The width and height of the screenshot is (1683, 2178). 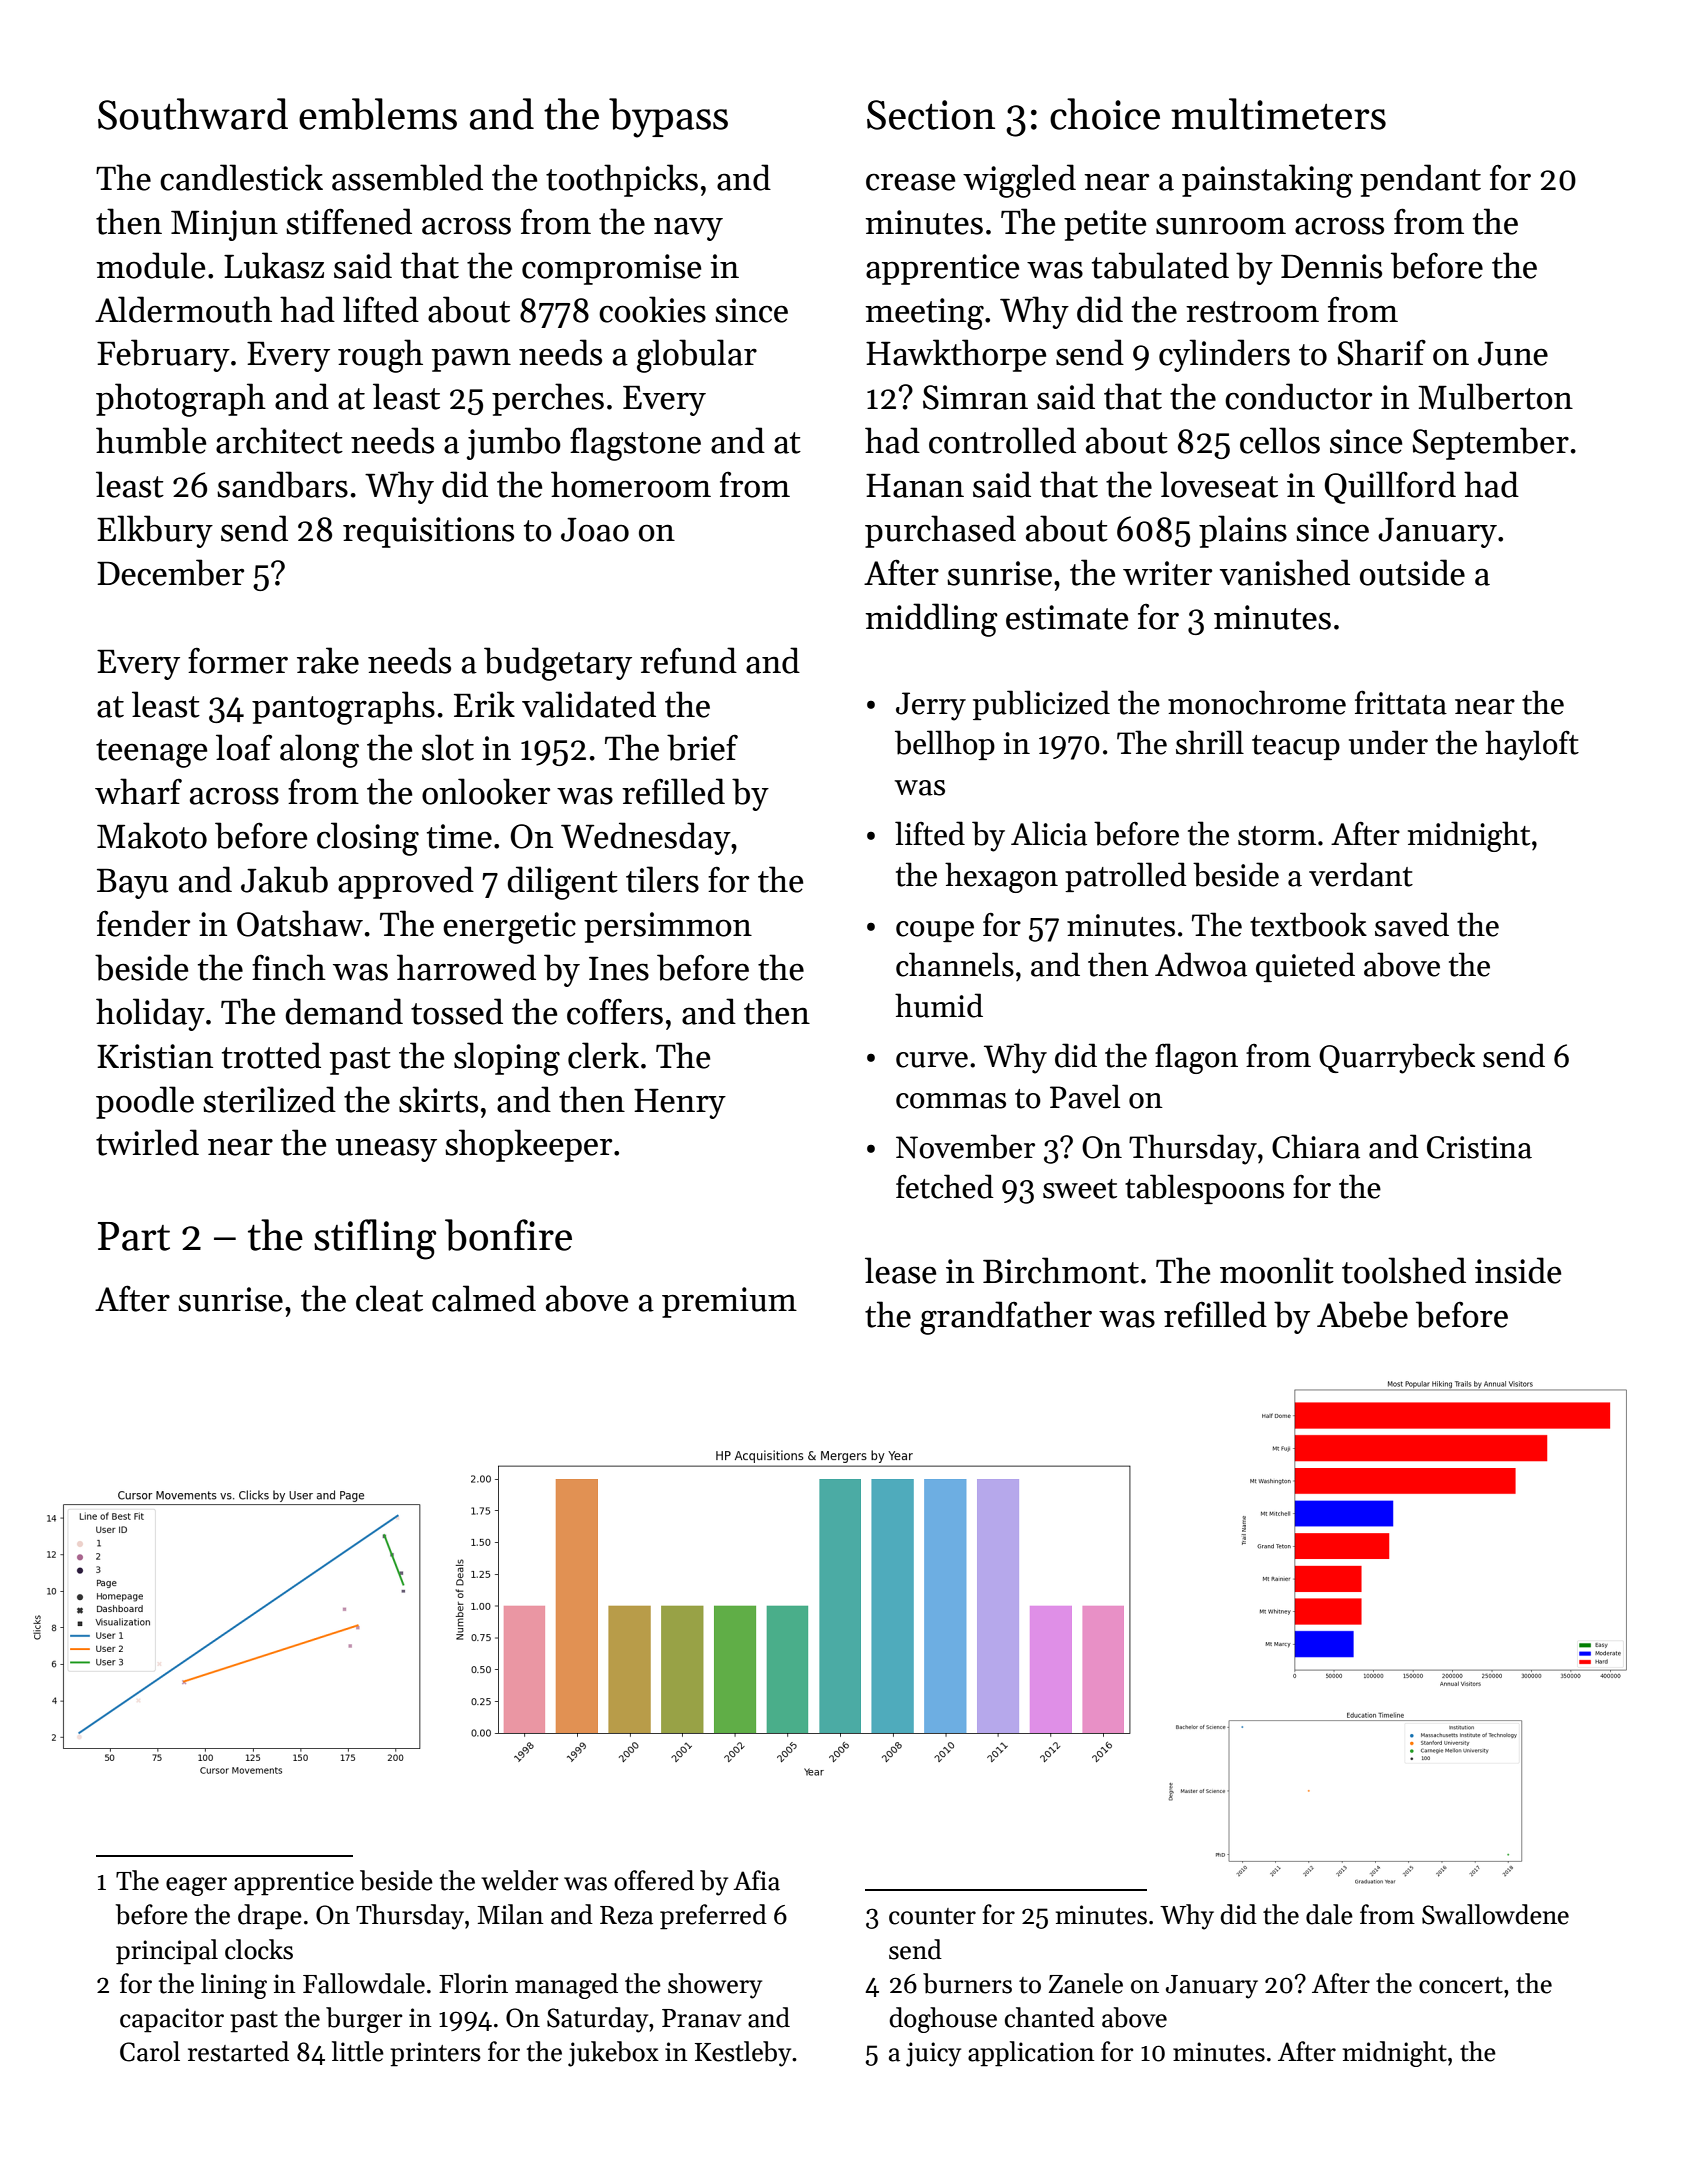 What do you see at coordinates (1495, 1914) in the screenshot?
I see `Swallowdene` at bounding box center [1495, 1914].
